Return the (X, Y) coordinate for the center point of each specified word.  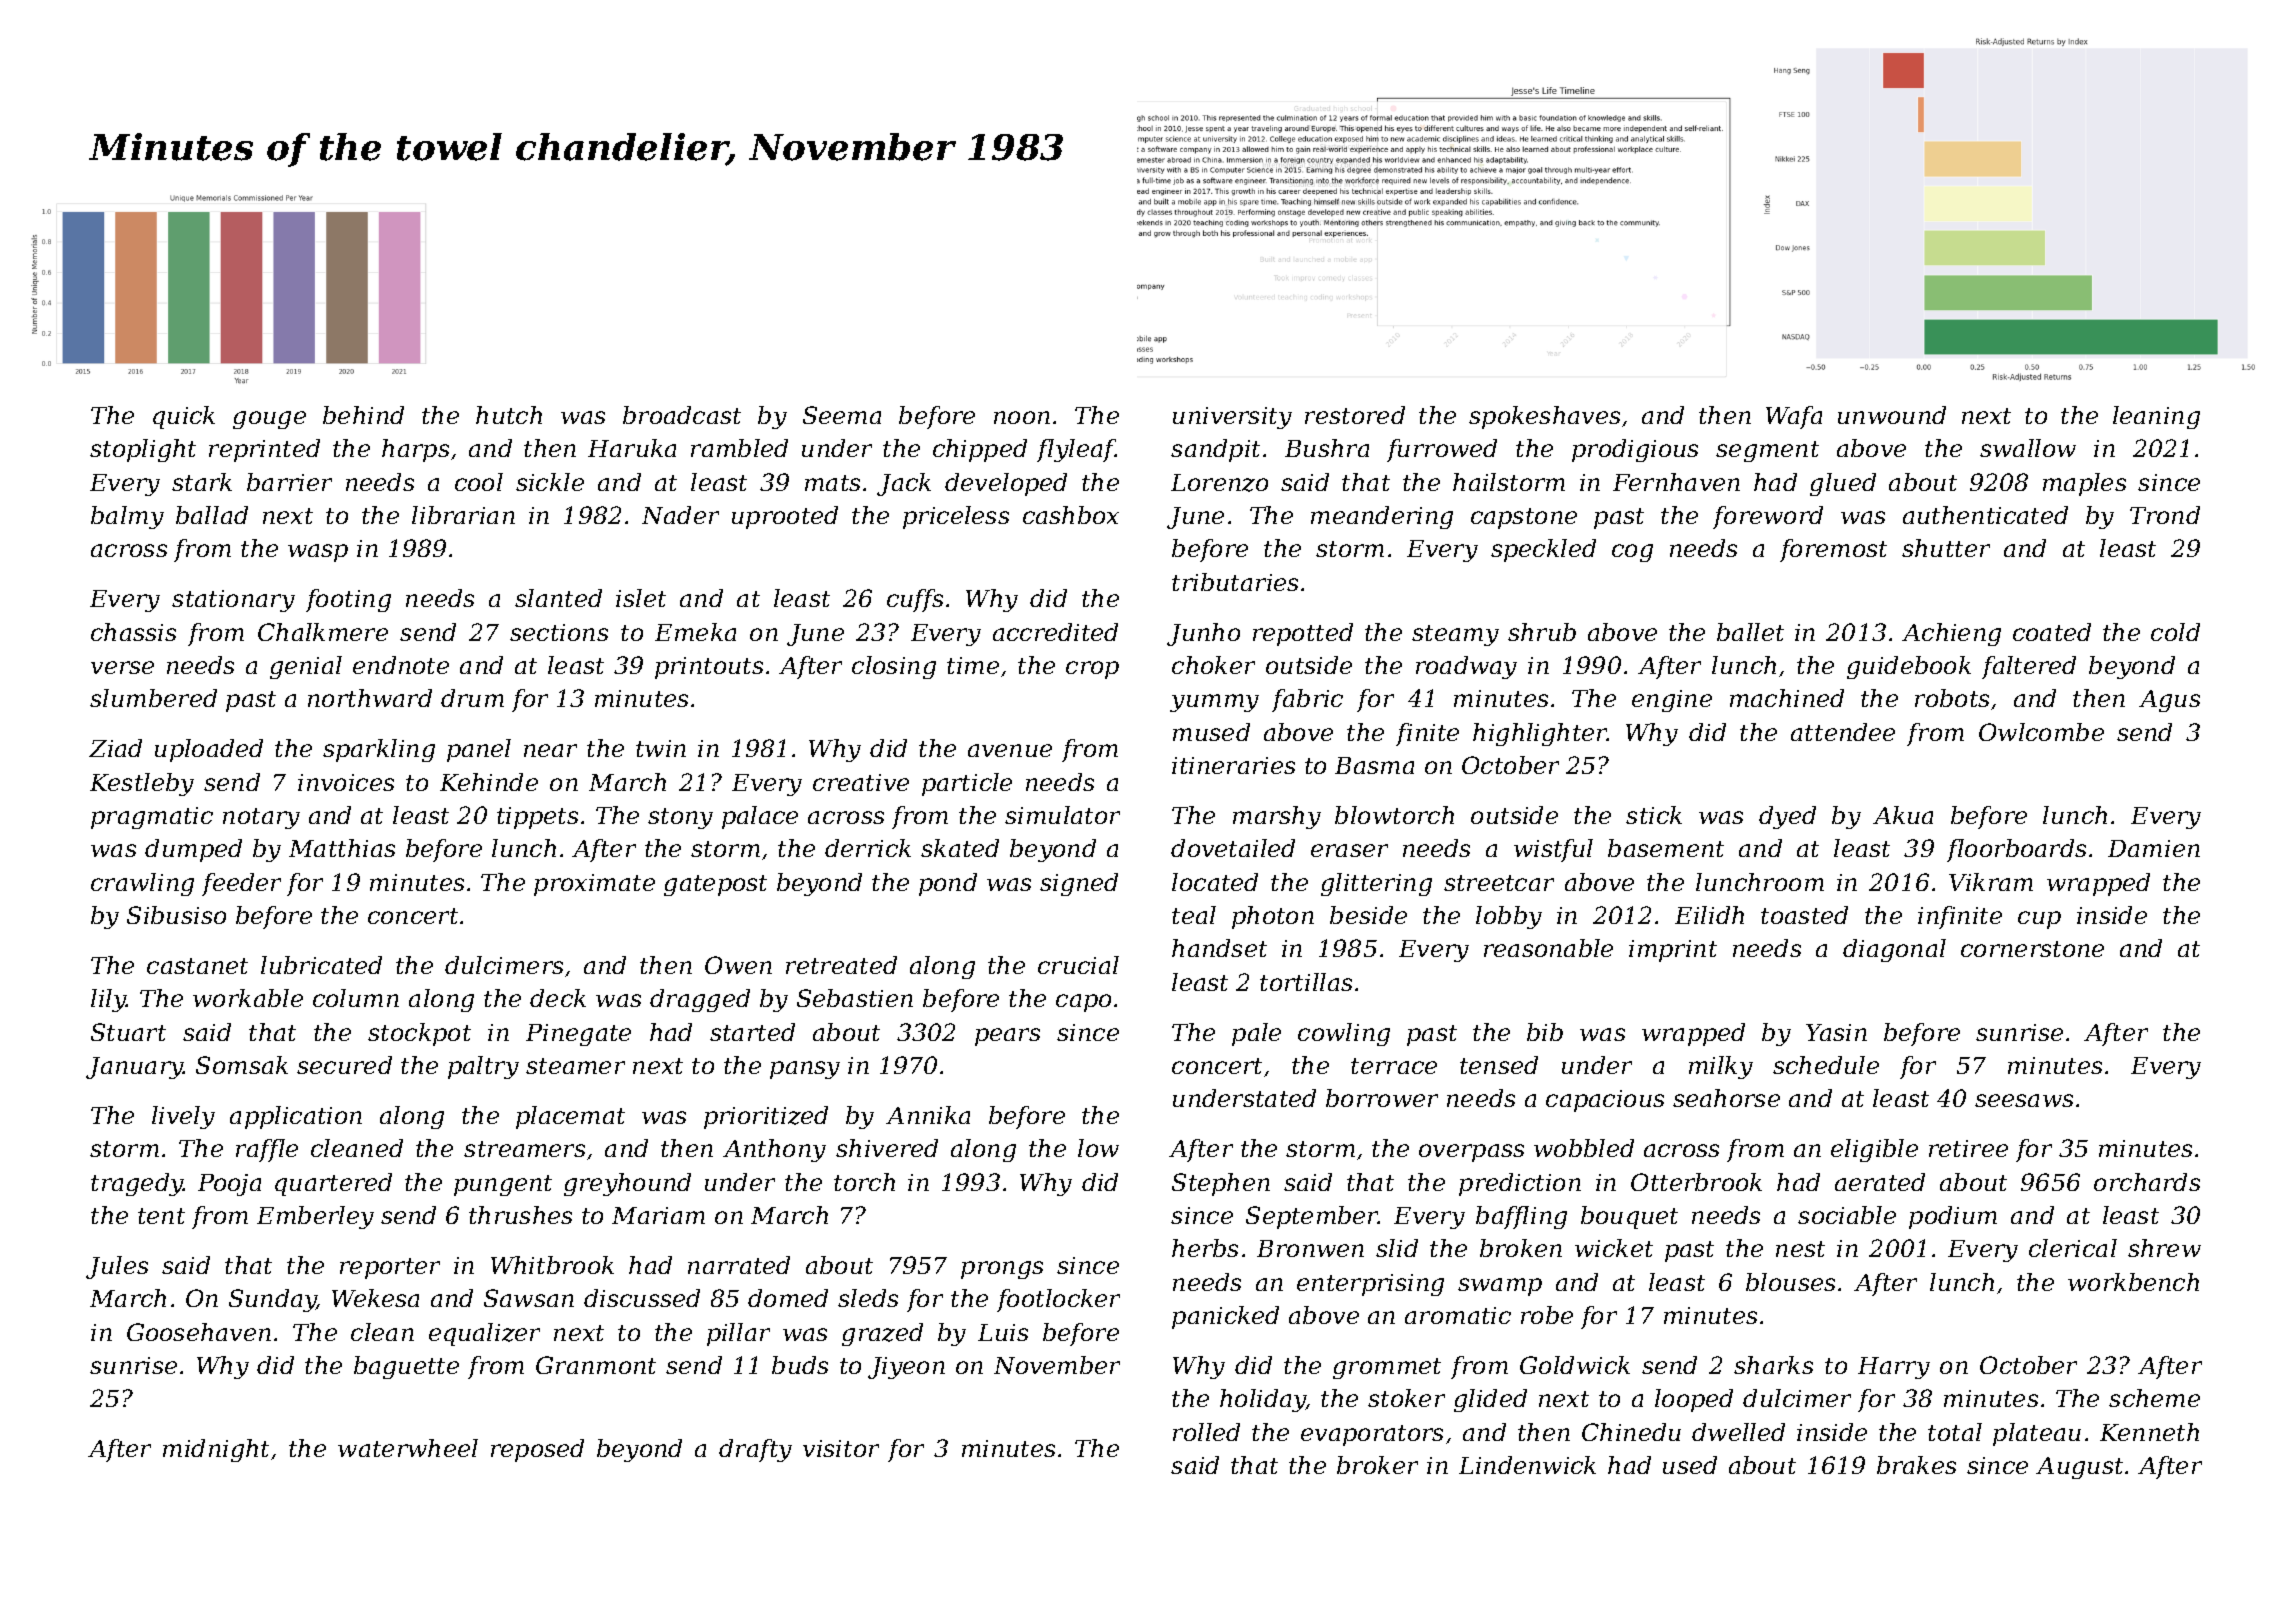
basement (1666, 848)
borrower (1382, 1098)
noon (1022, 417)
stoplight (143, 450)
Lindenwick (1527, 1465)
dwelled (1738, 1432)
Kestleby (142, 784)
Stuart (128, 1032)
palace (760, 817)
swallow (2028, 448)
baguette (406, 1367)
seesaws (2024, 1100)
